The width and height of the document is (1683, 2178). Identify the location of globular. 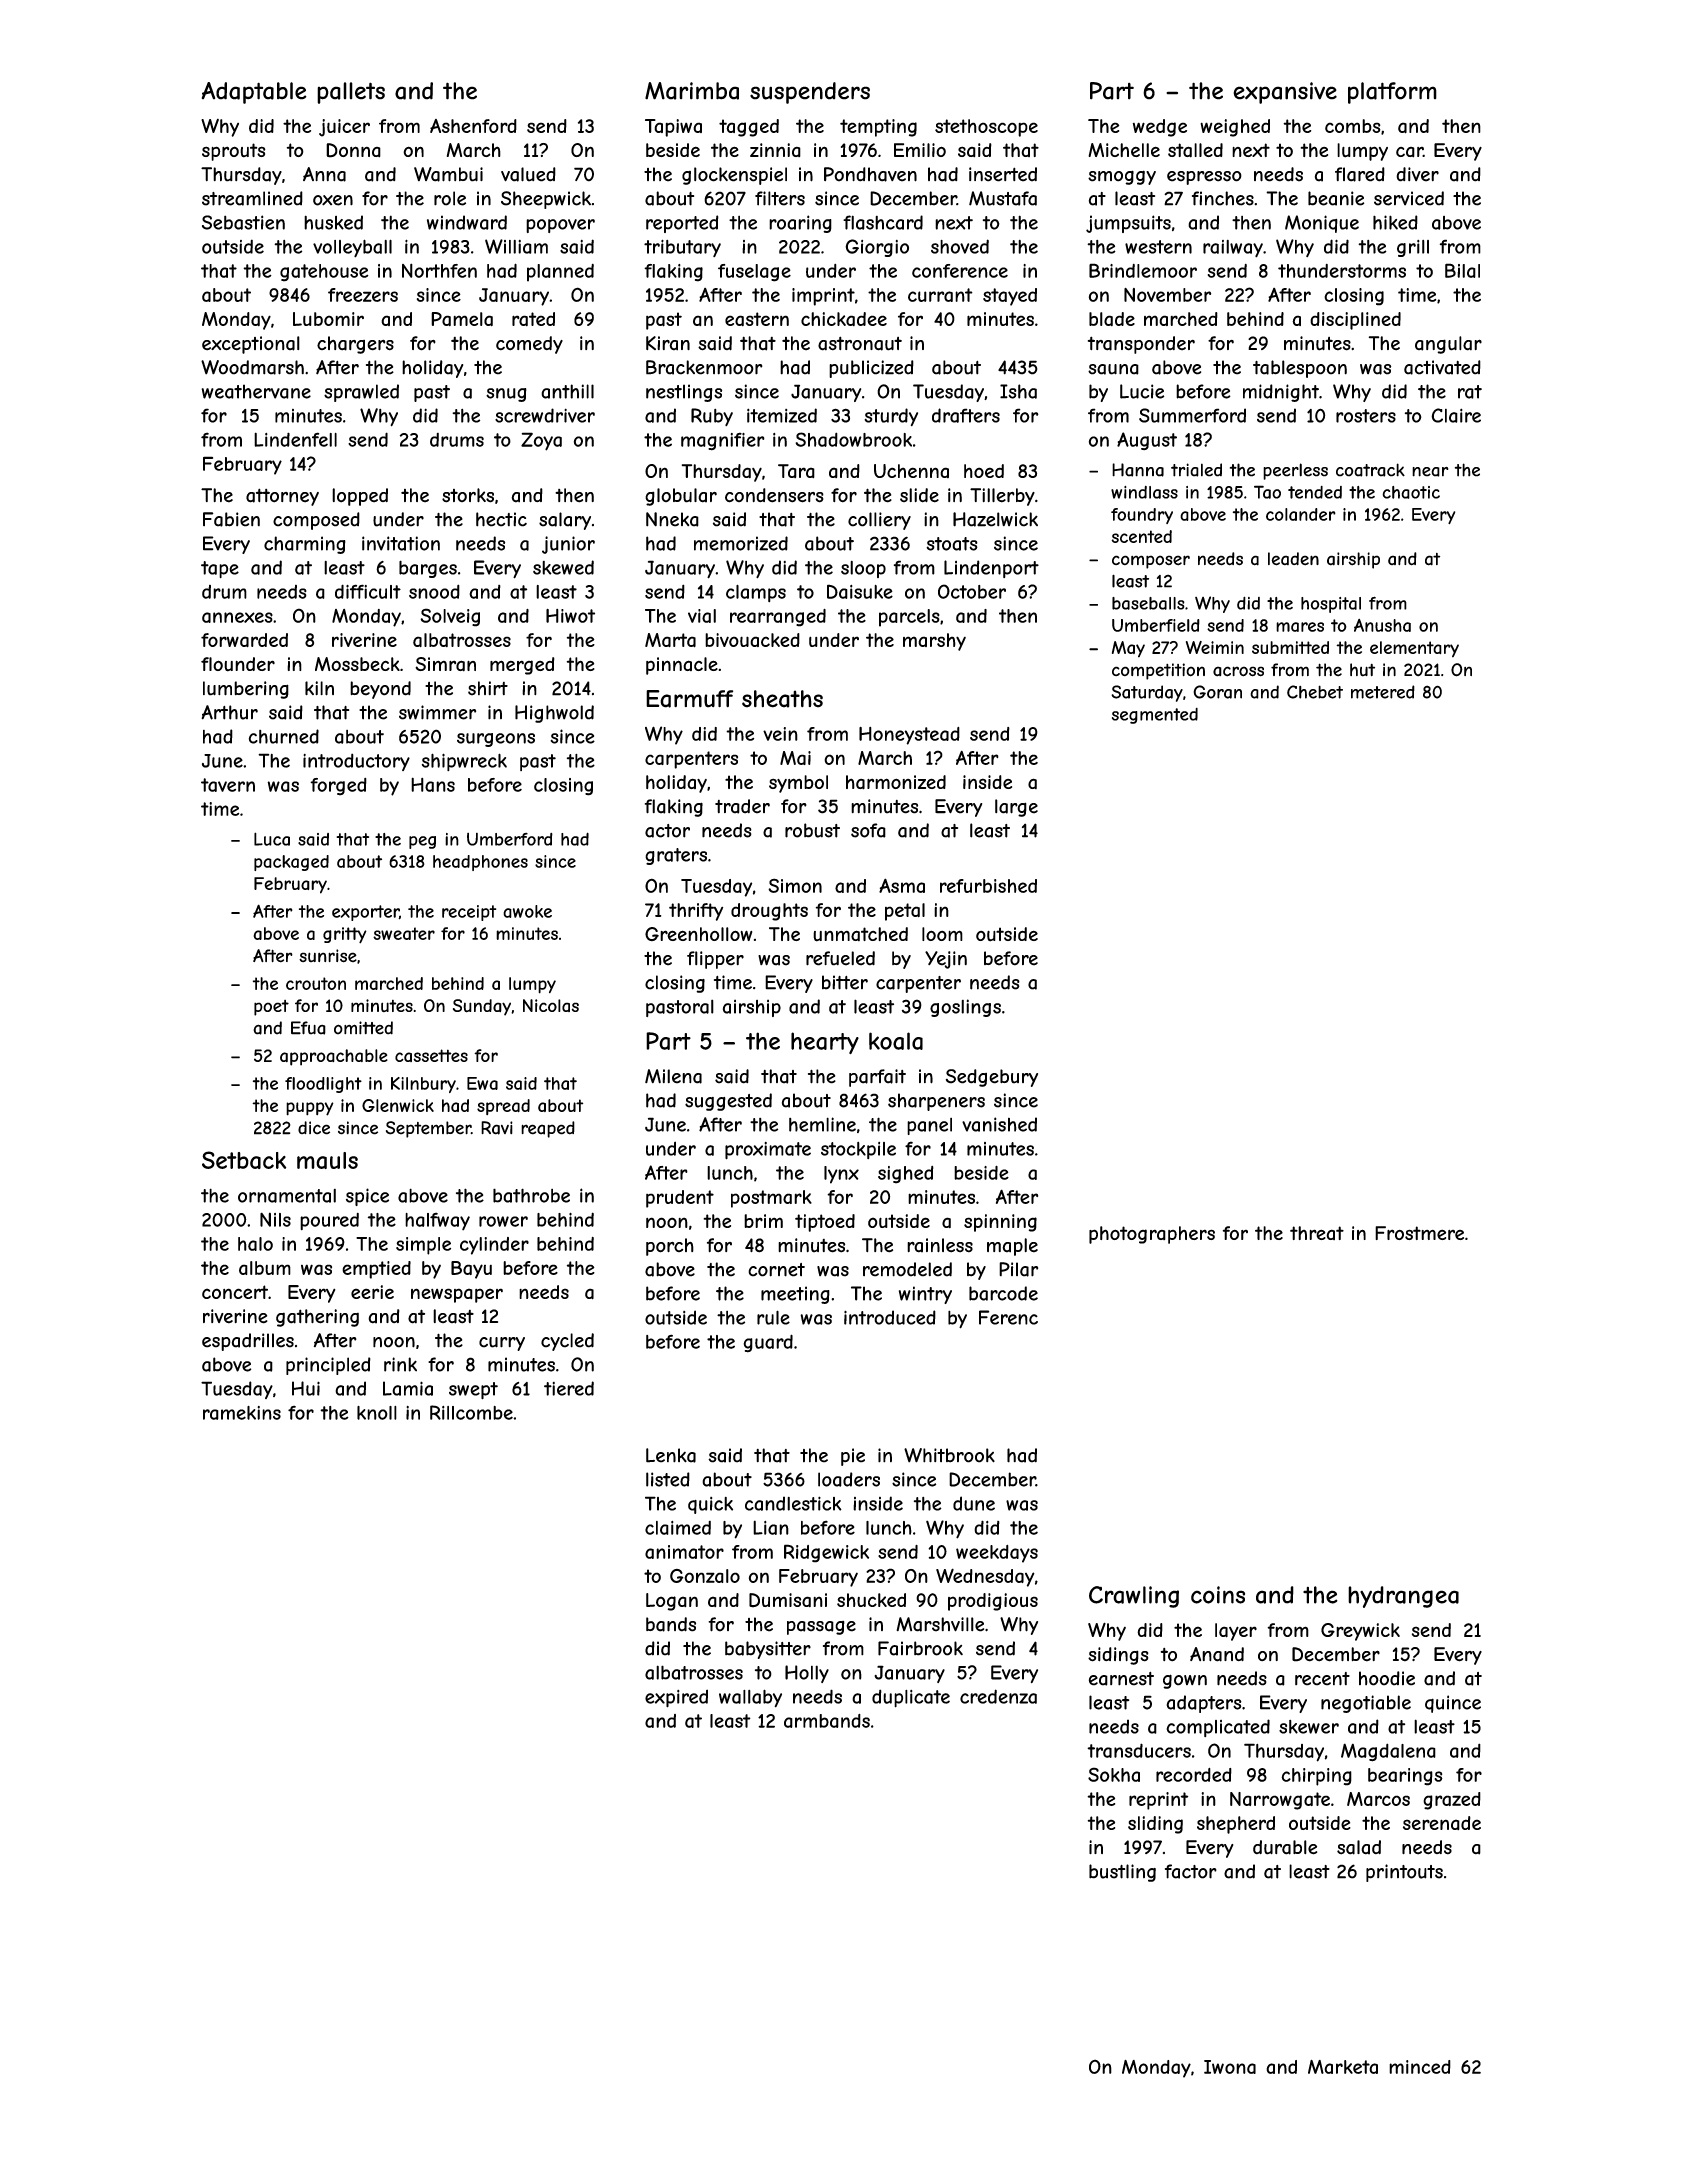
(681, 497).
